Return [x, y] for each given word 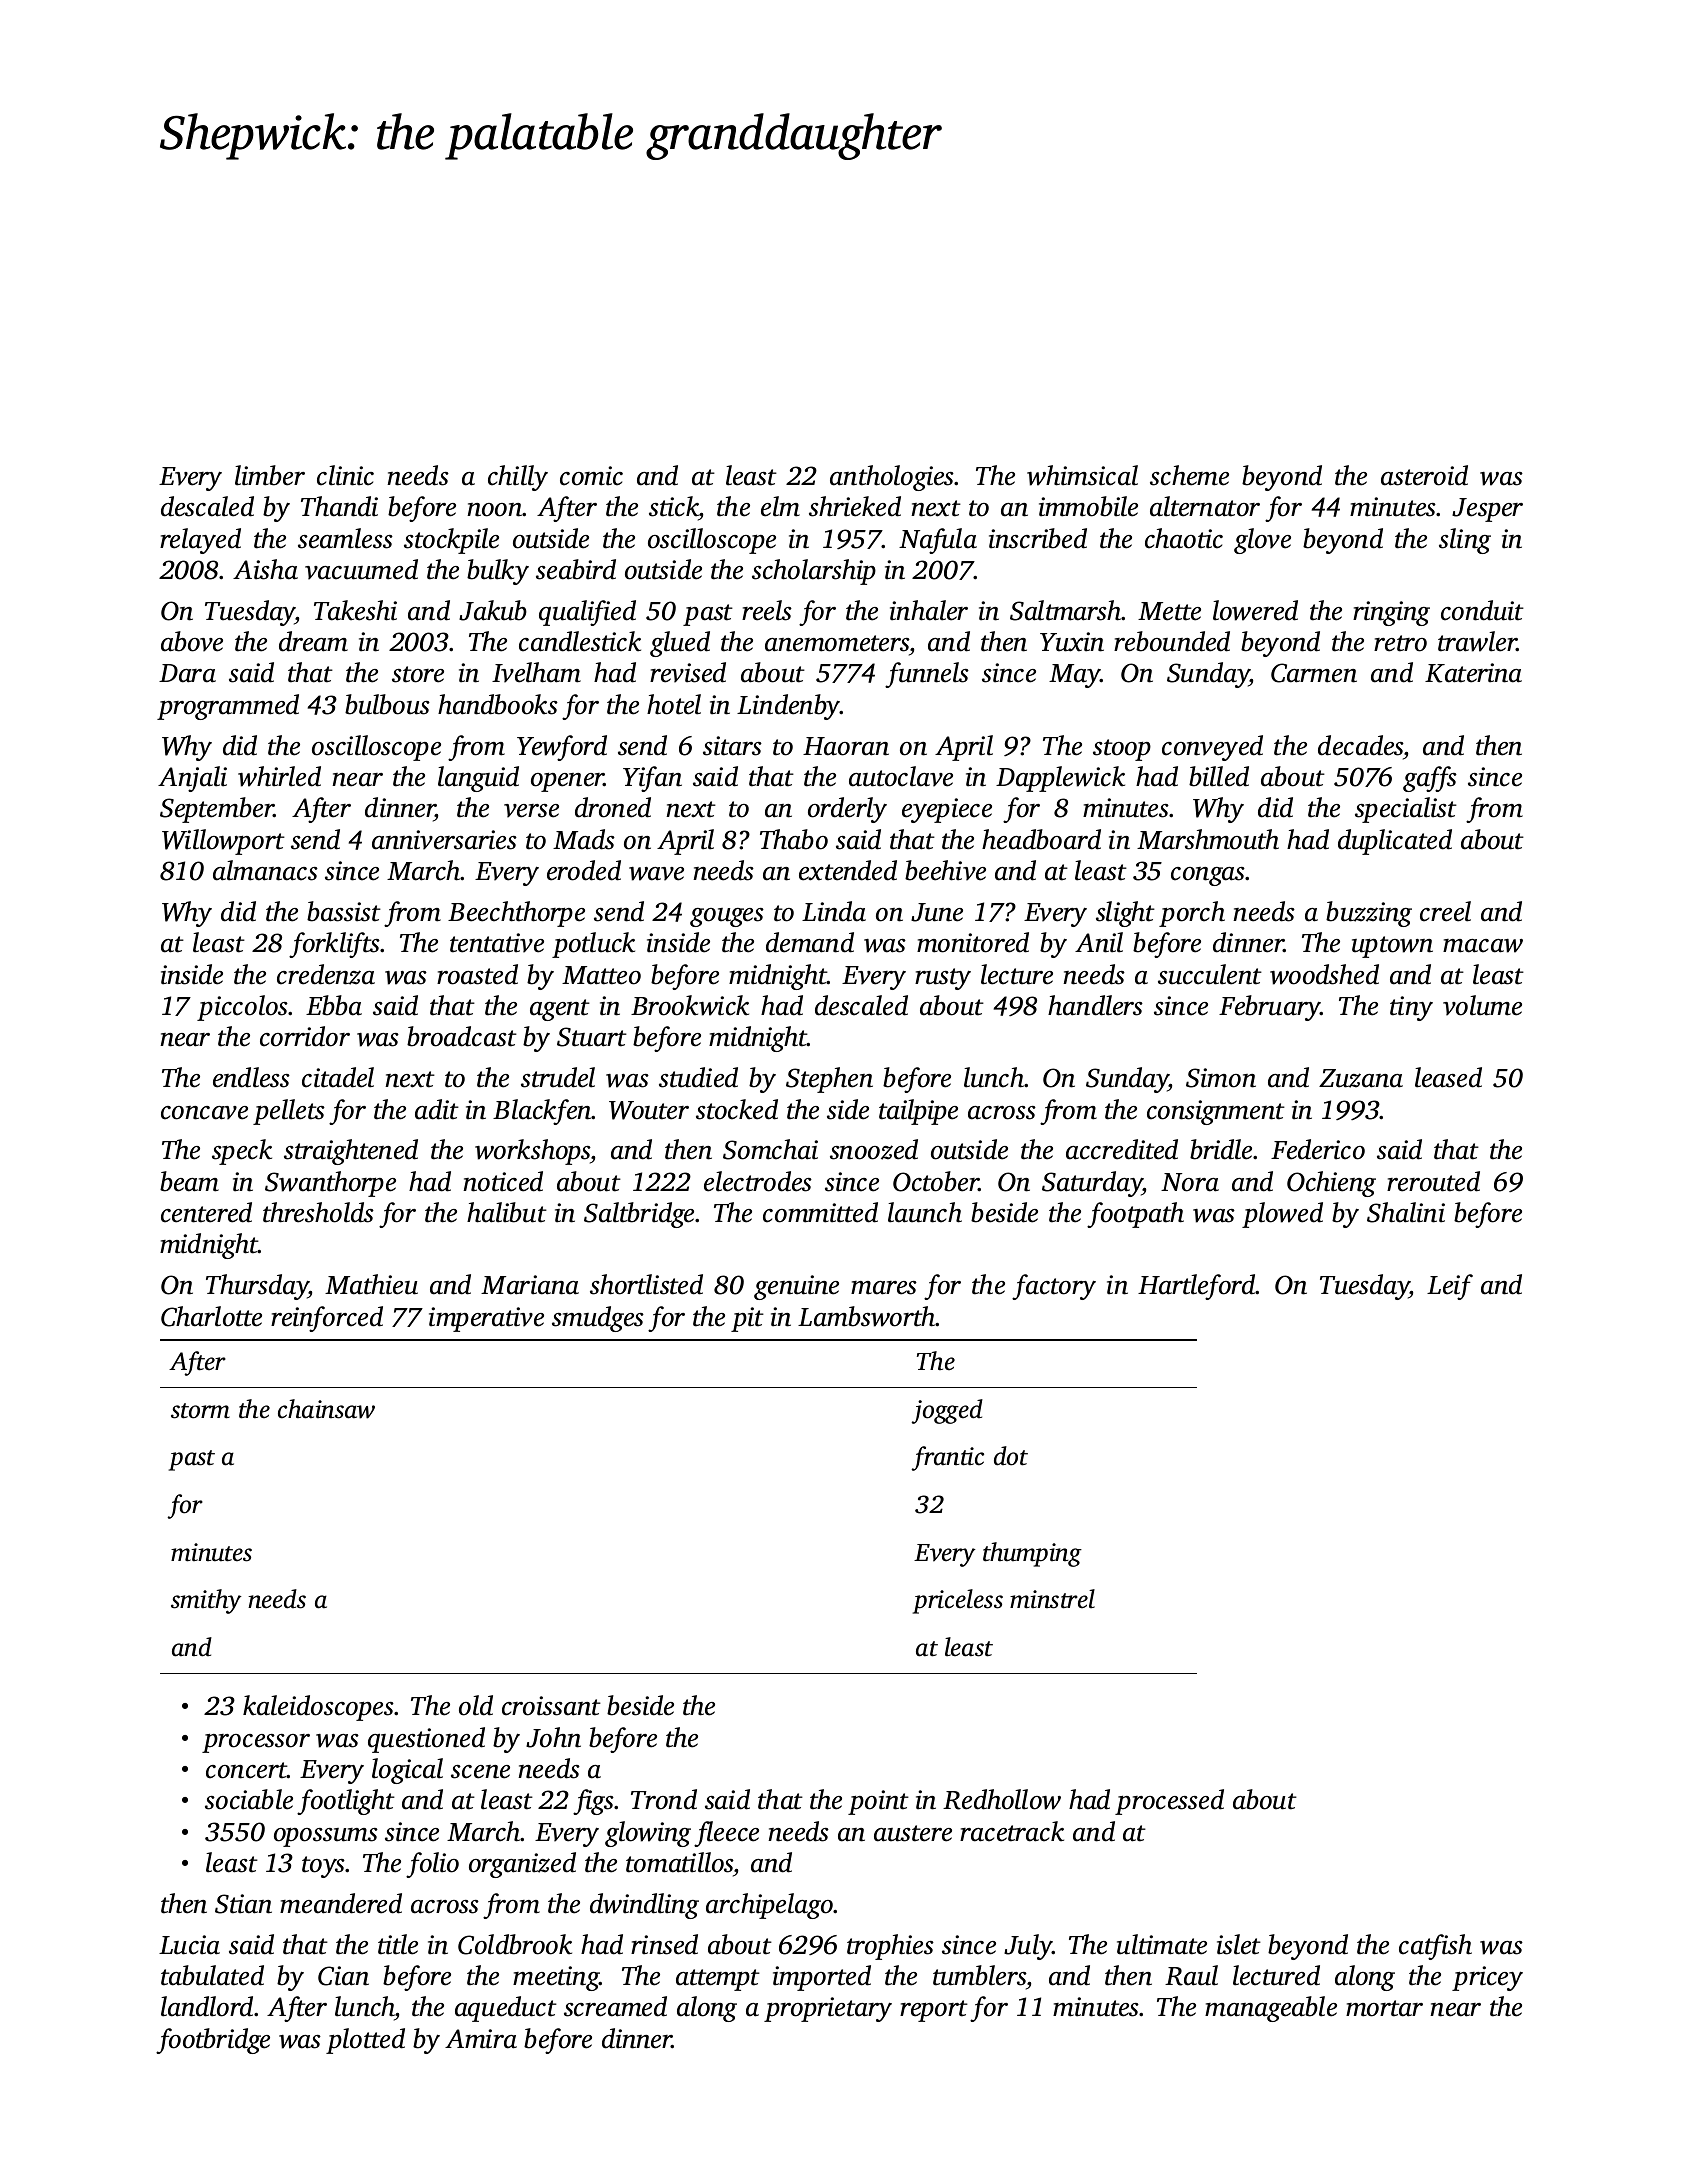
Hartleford [1197, 1287]
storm [200, 1411]
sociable [249, 1799]
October [936, 1181]
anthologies [892, 478]
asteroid [1424, 475]
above [192, 641]
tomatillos [680, 1862]
